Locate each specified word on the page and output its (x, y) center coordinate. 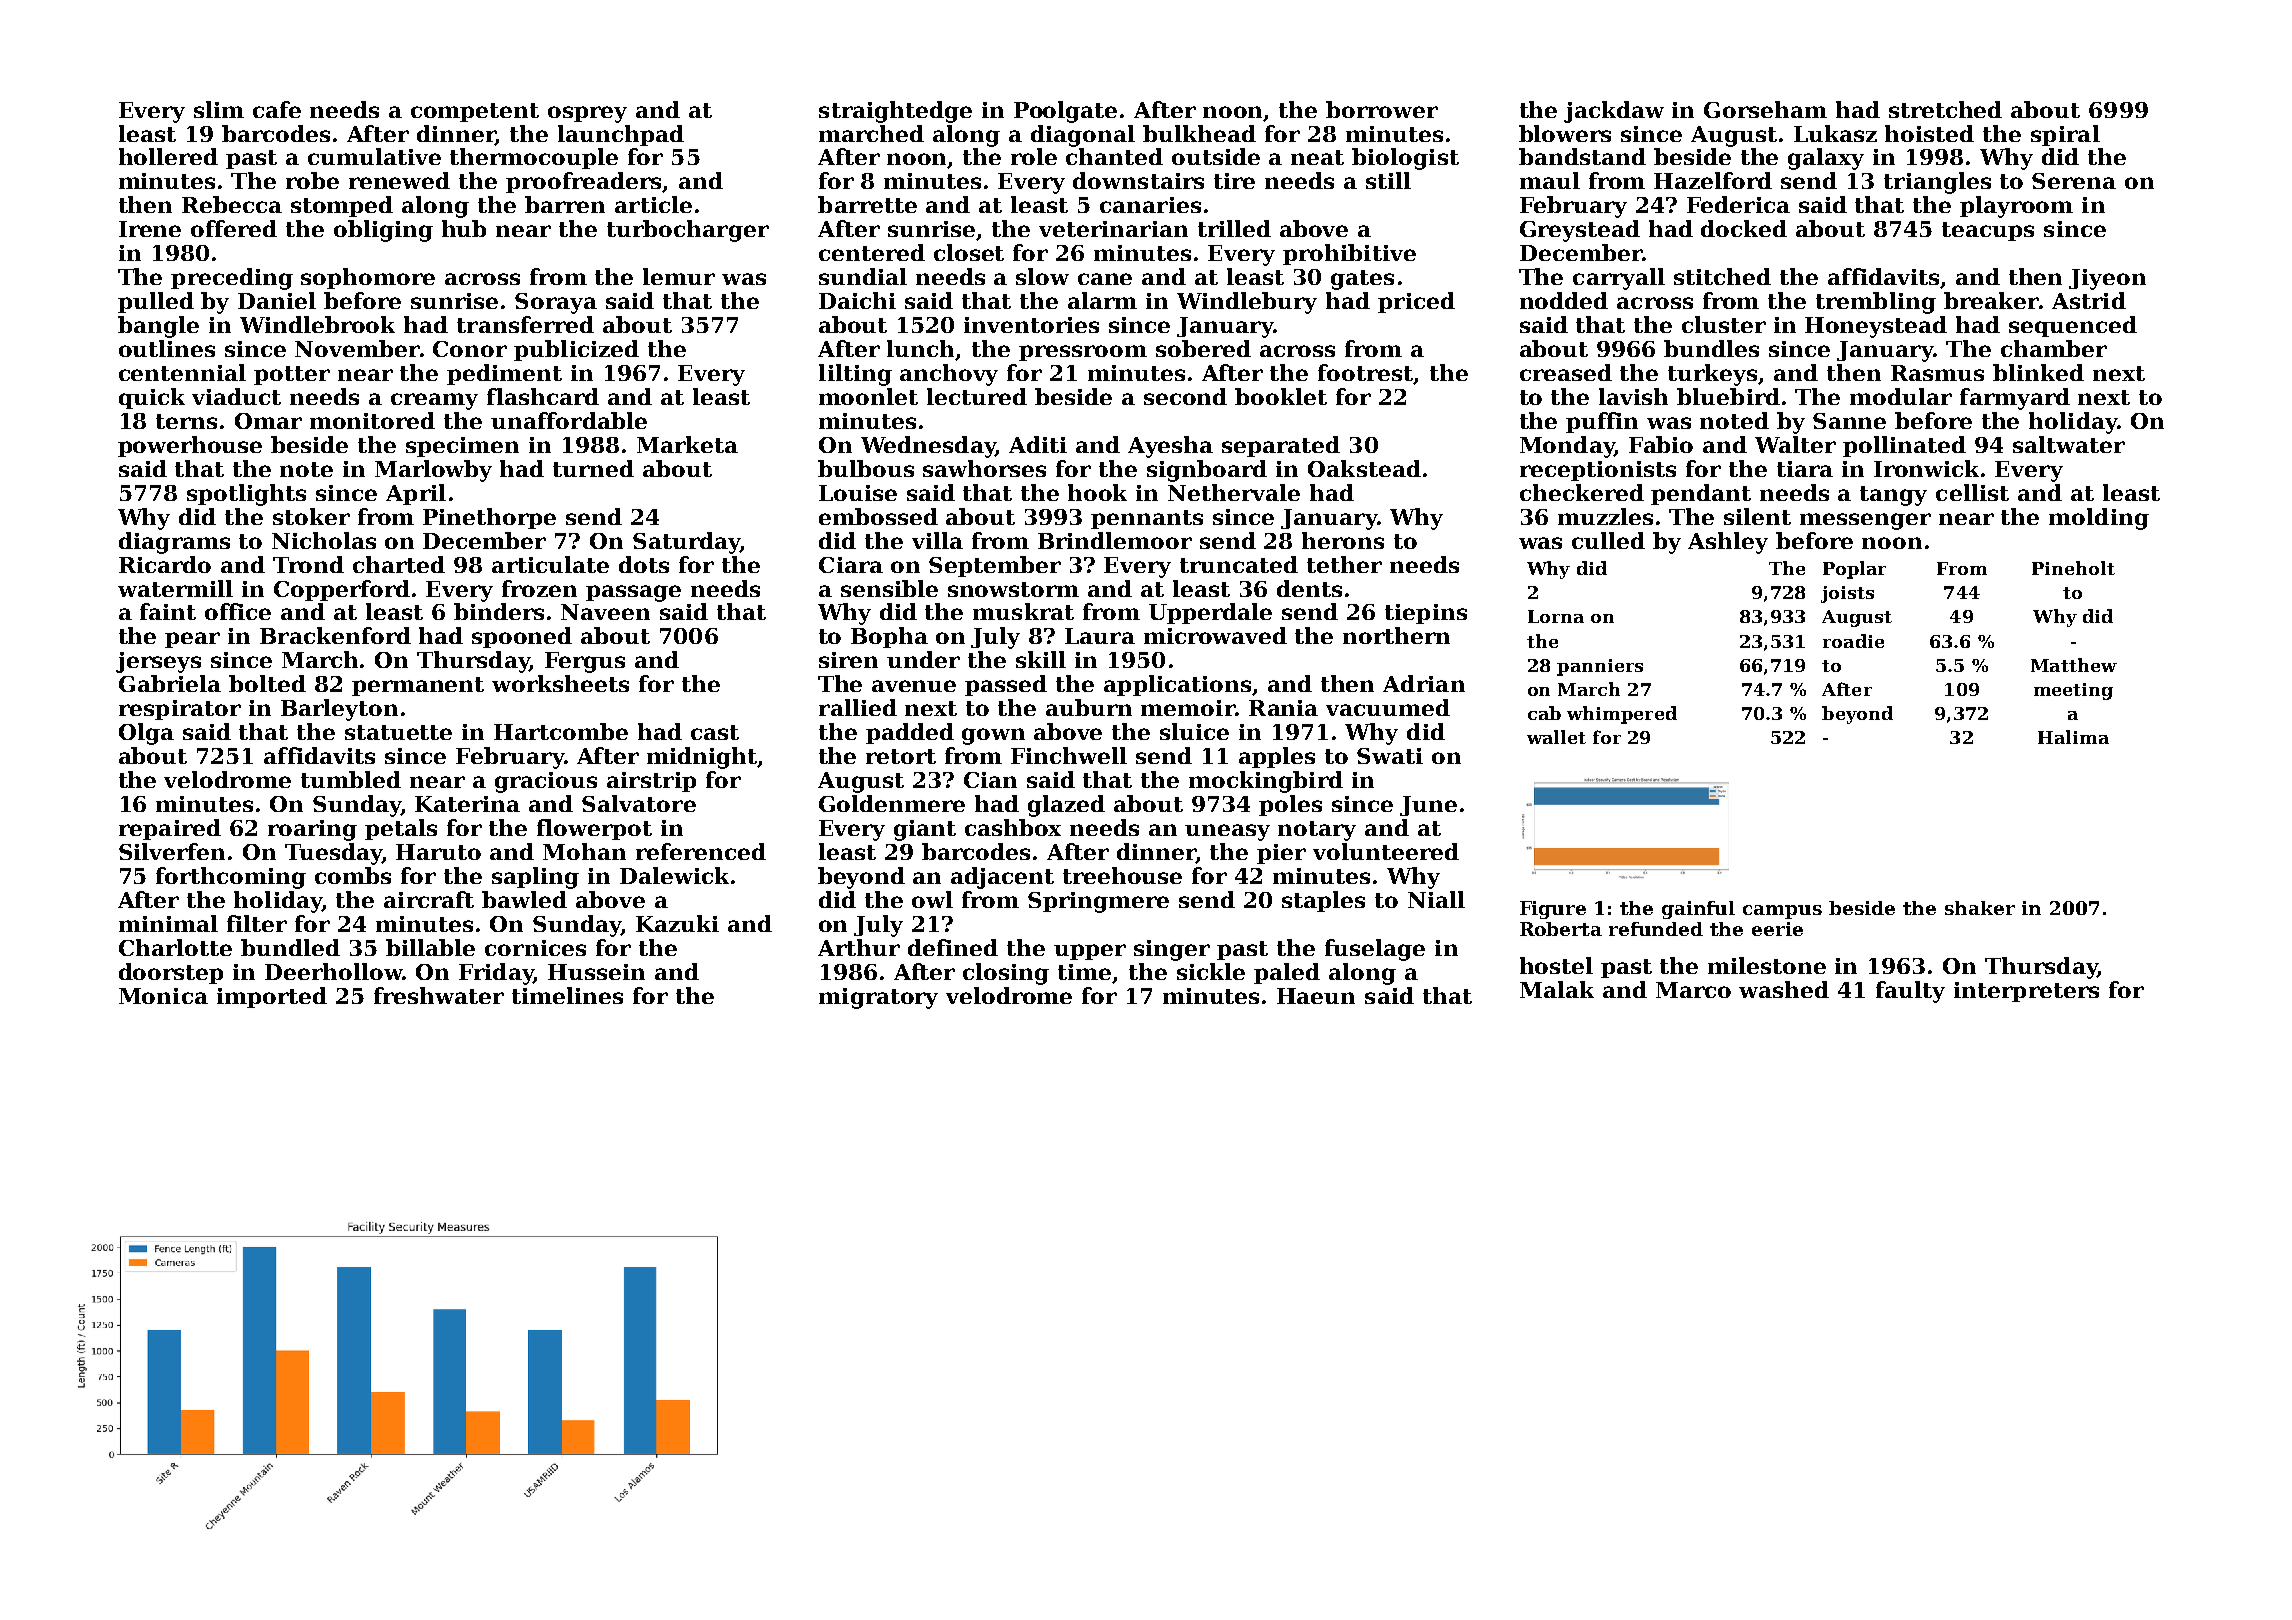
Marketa (687, 444)
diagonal (1083, 136)
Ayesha (1170, 447)
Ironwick (1926, 468)
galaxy (1826, 159)
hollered (168, 156)
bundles (1711, 348)
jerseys (158, 662)
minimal (168, 923)
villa (937, 540)
